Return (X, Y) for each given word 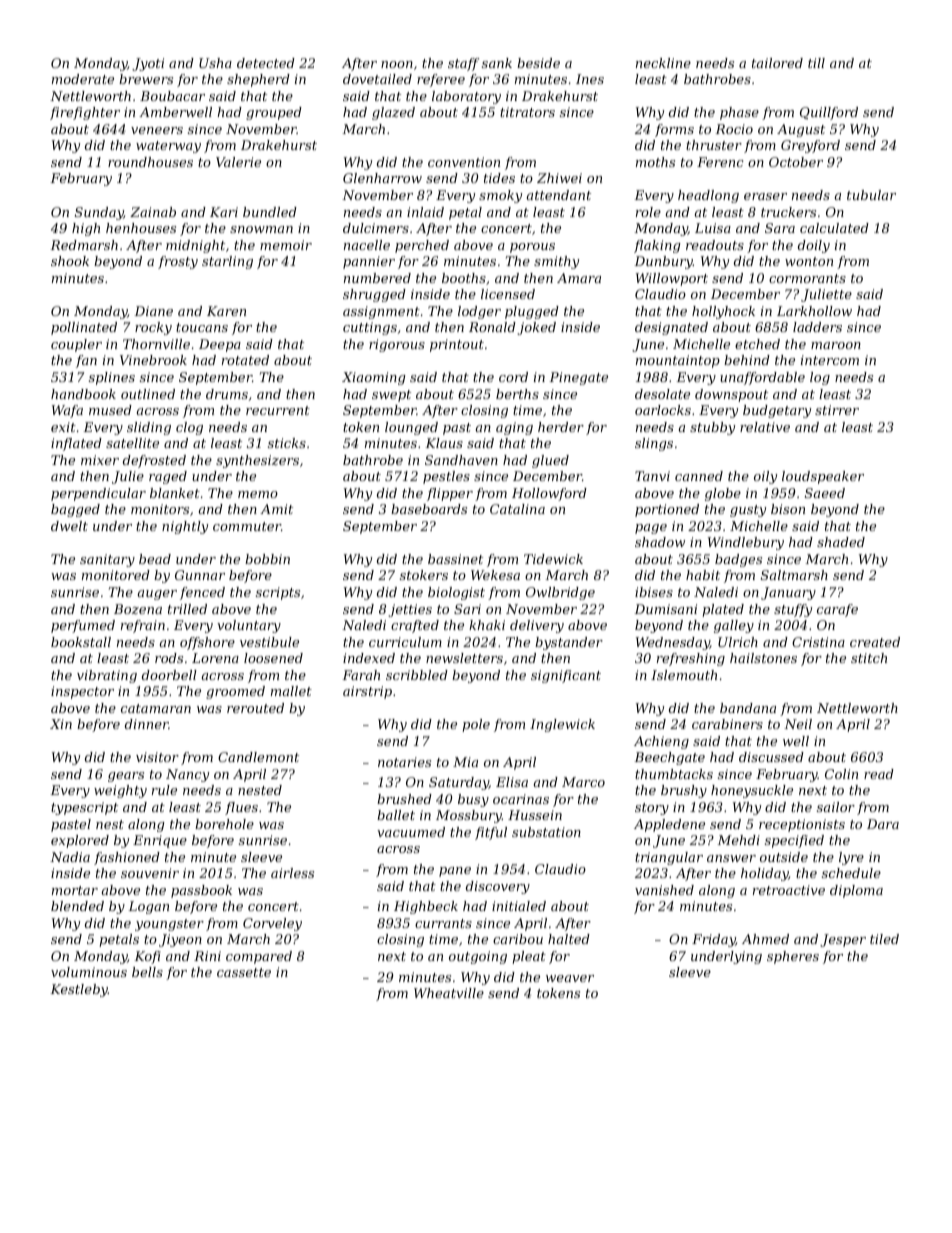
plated (723, 610)
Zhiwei (559, 178)
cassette (244, 972)
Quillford (829, 113)
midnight (195, 246)
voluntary (249, 626)
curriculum (405, 642)
